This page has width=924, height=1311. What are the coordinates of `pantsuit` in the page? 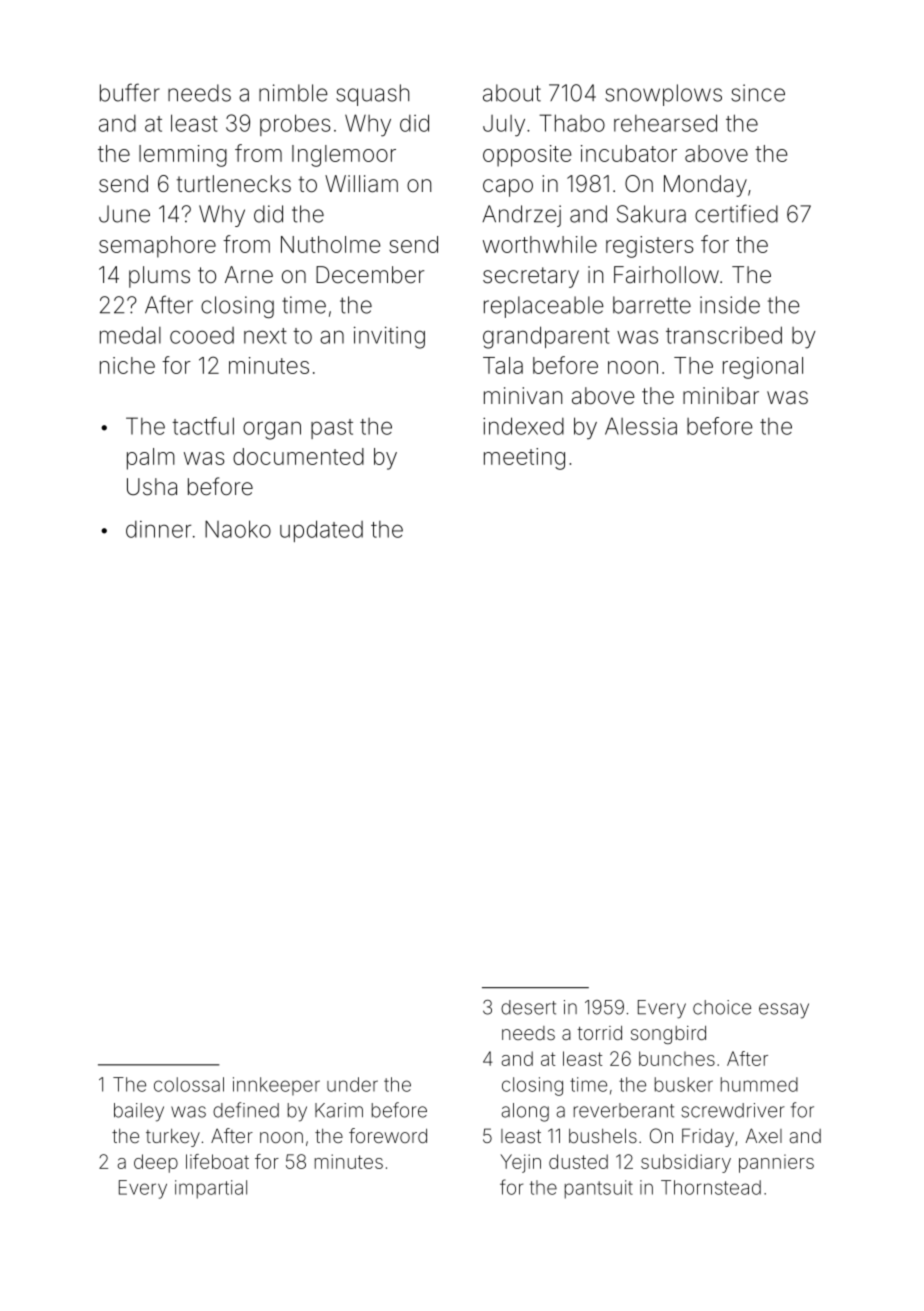 It's located at (599, 1189).
